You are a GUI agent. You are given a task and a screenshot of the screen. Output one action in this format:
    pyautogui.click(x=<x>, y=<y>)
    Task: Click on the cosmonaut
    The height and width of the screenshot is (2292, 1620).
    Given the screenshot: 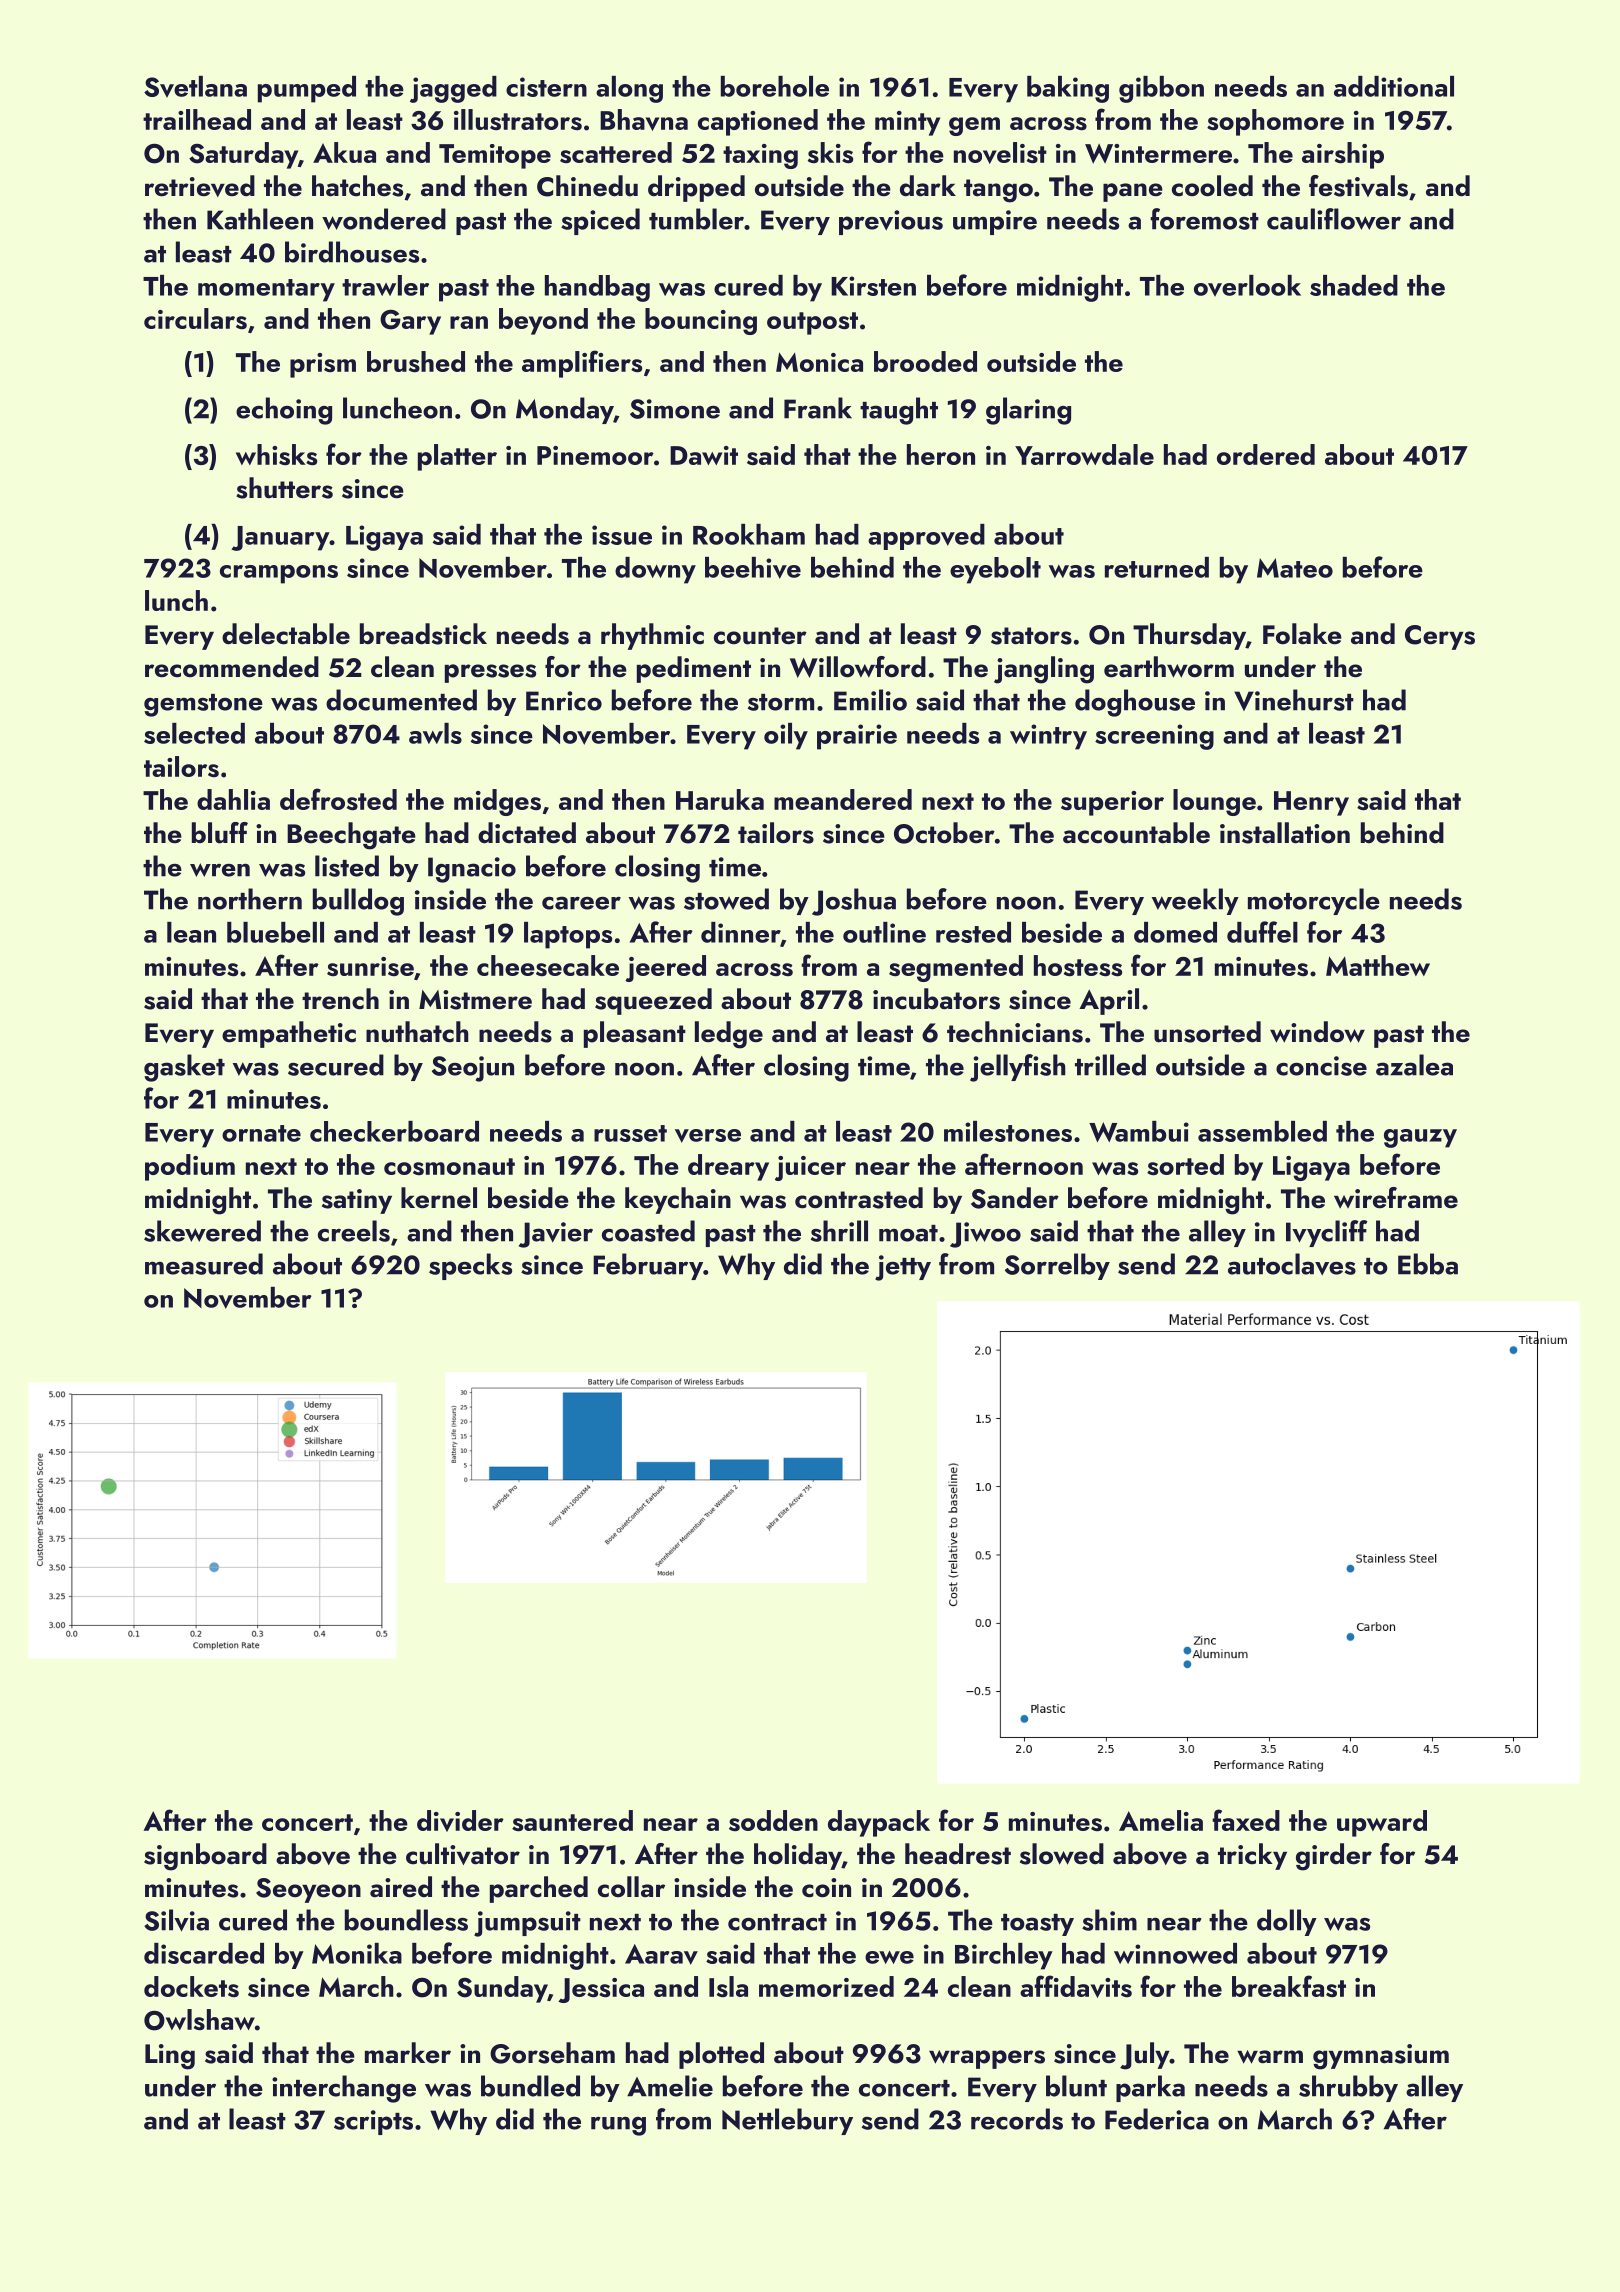 What is the action you would take?
    pyautogui.click(x=449, y=1166)
